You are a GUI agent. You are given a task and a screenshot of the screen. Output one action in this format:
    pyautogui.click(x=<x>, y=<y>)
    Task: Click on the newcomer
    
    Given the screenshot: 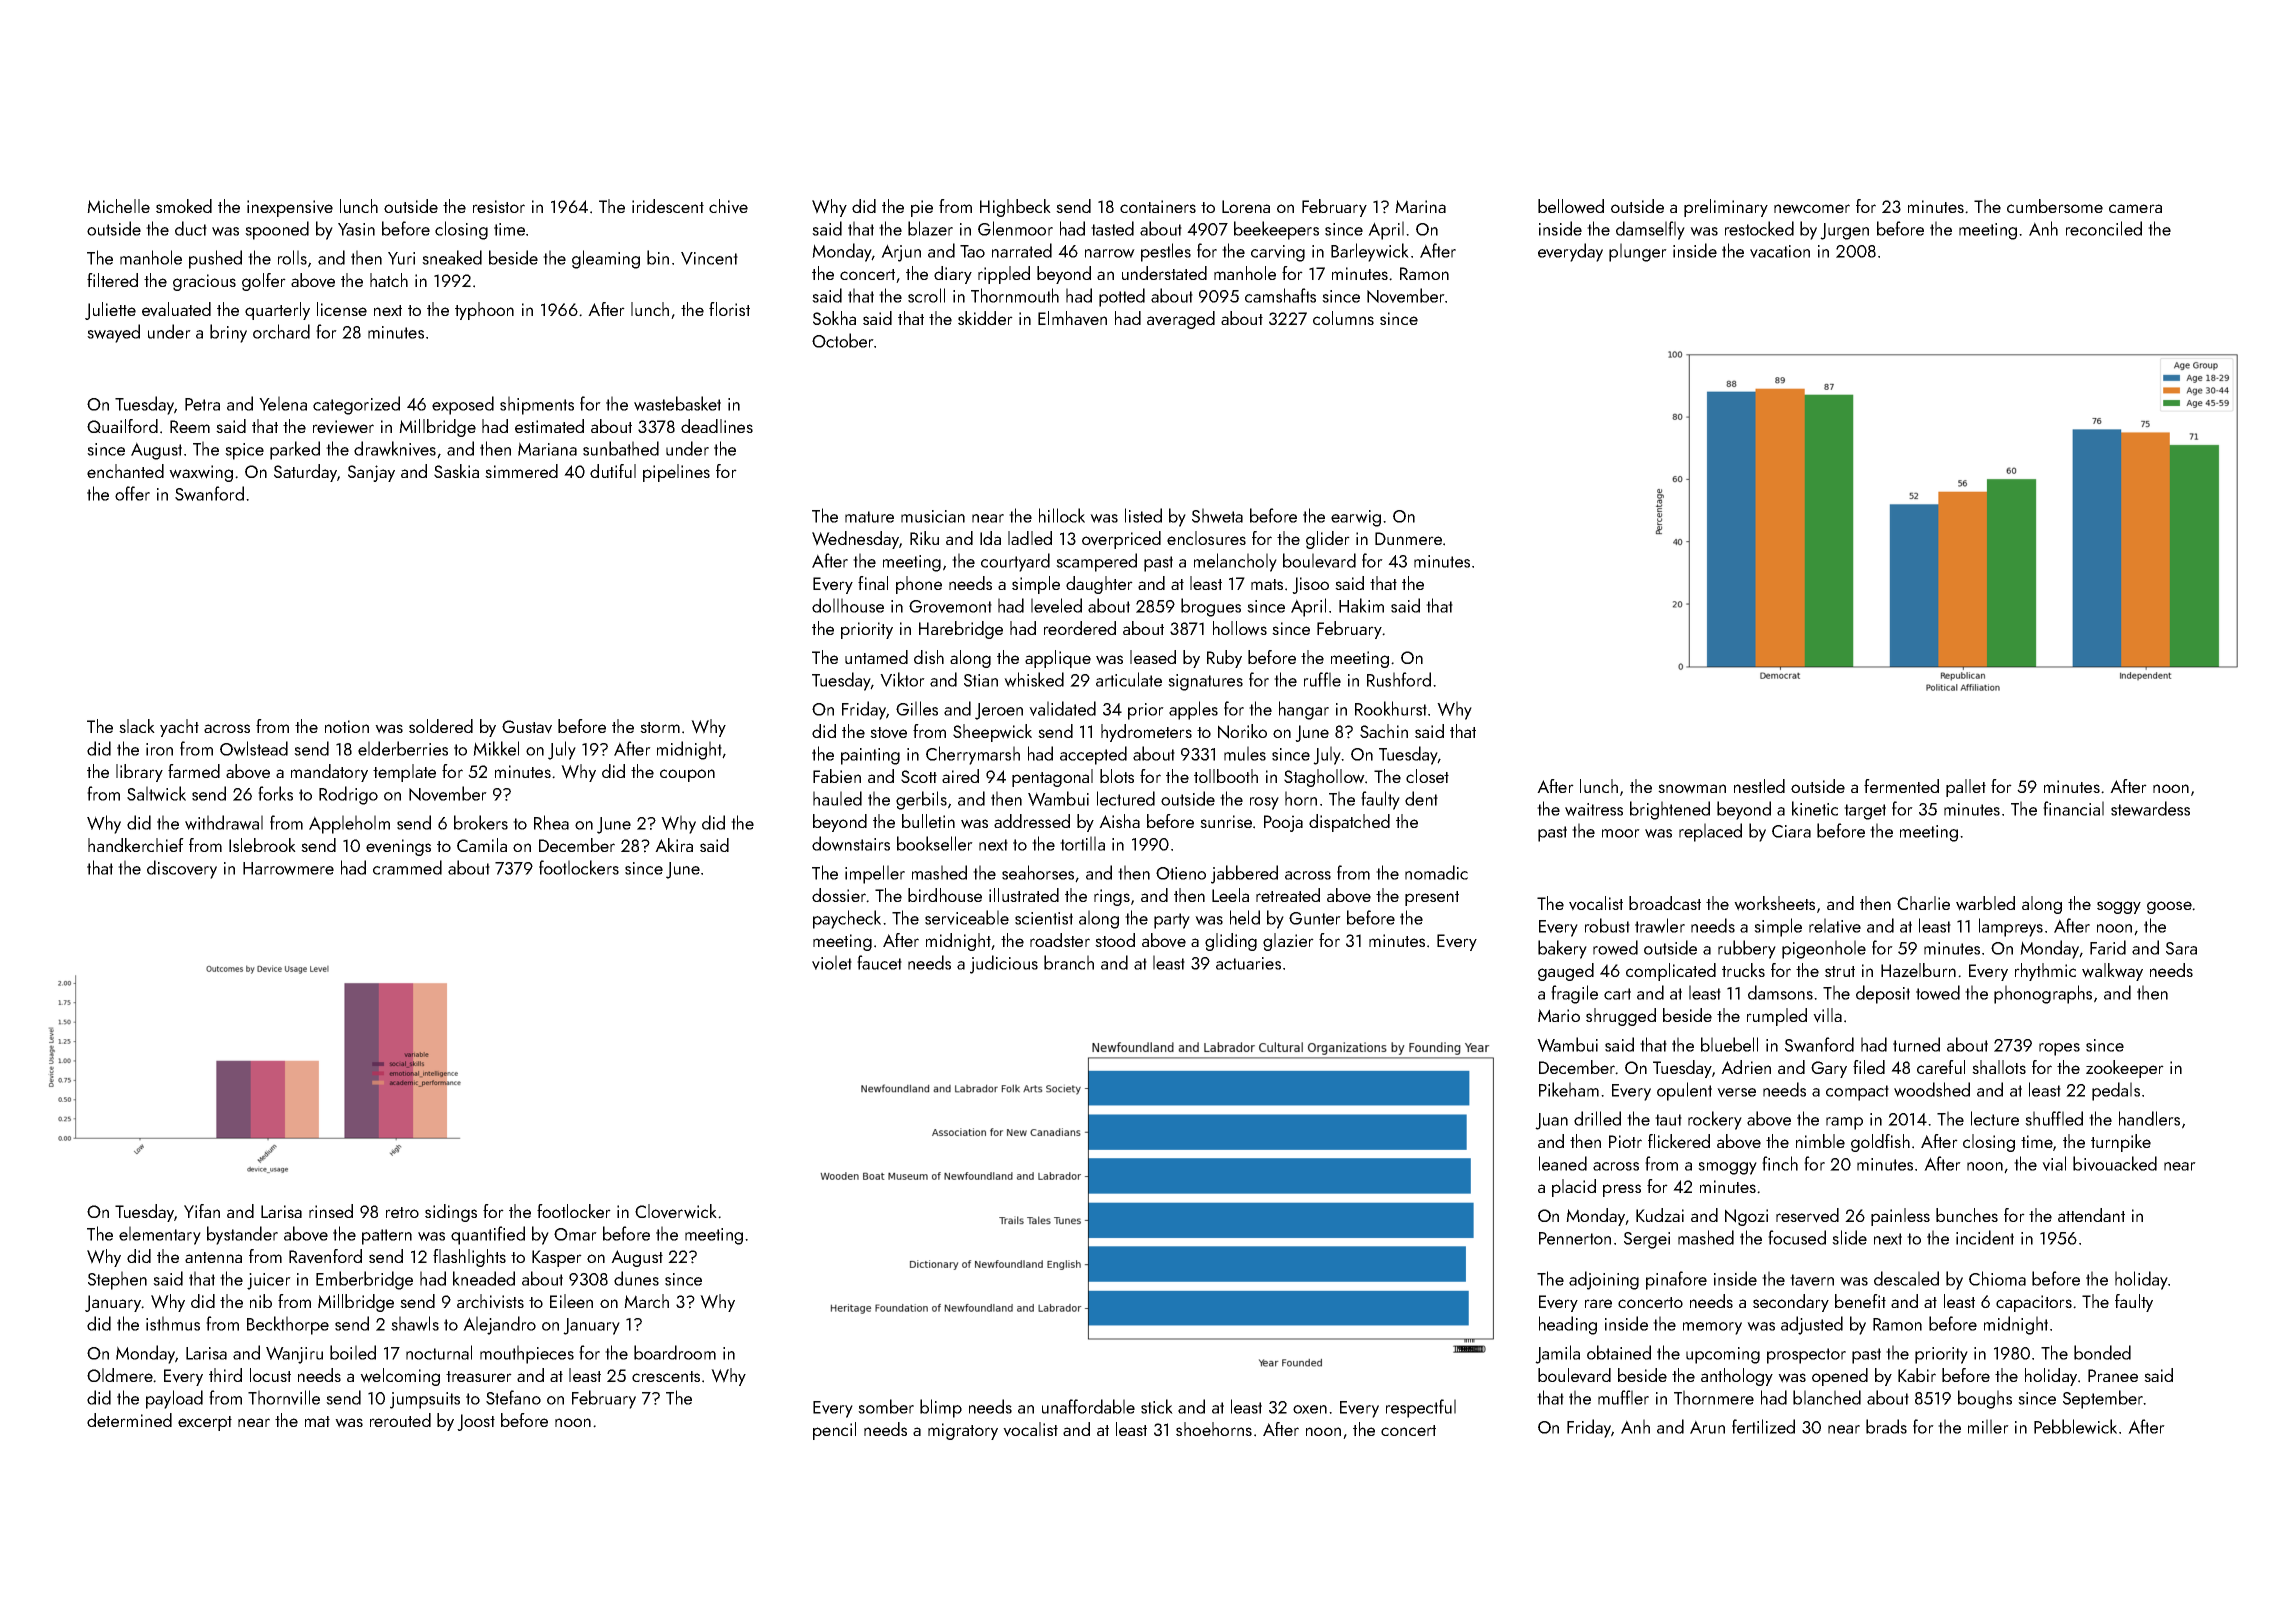 What is the action you would take?
    pyautogui.click(x=1812, y=209)
